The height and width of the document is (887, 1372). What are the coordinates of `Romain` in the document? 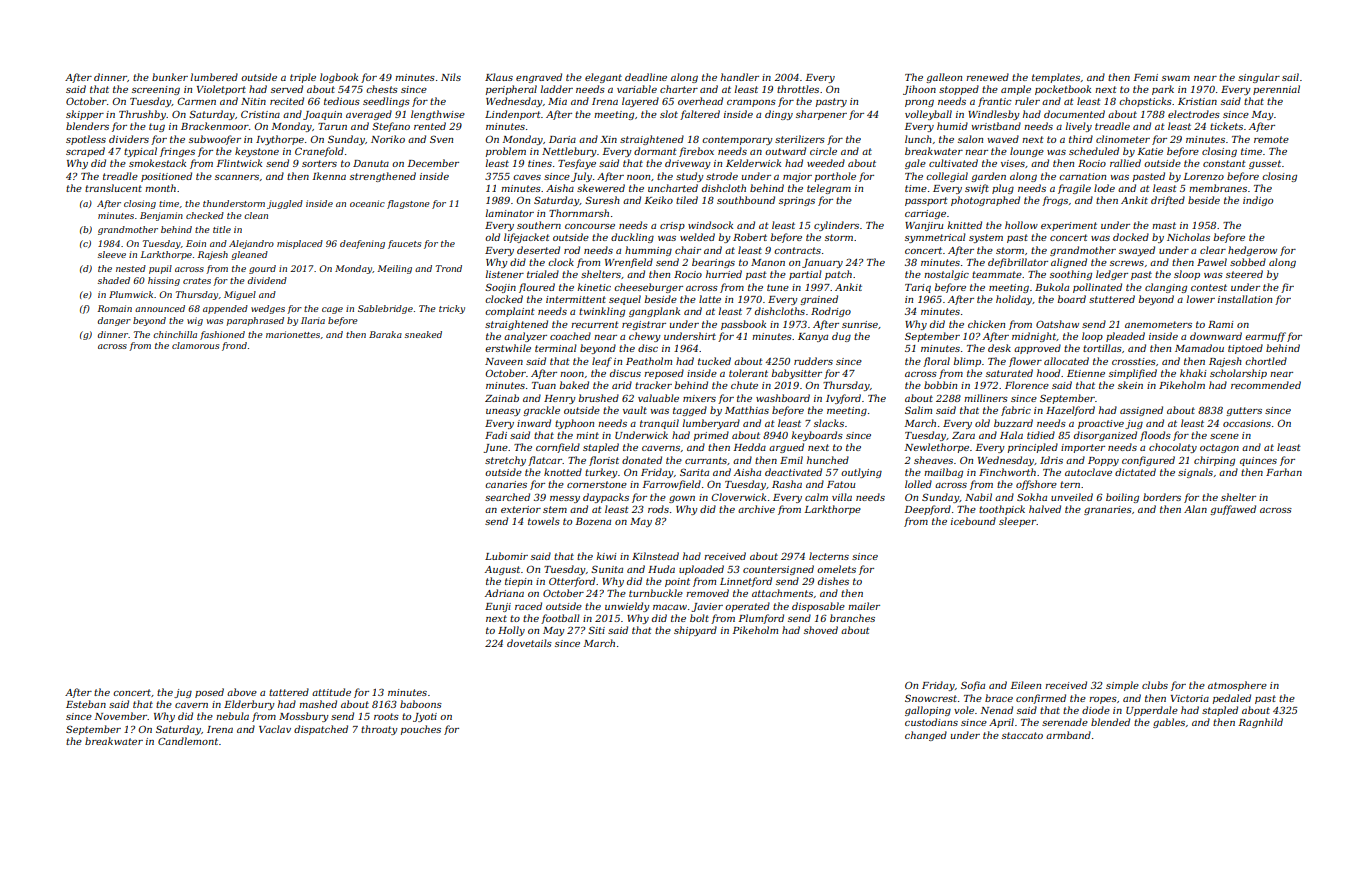 It's located at (115, 308).
